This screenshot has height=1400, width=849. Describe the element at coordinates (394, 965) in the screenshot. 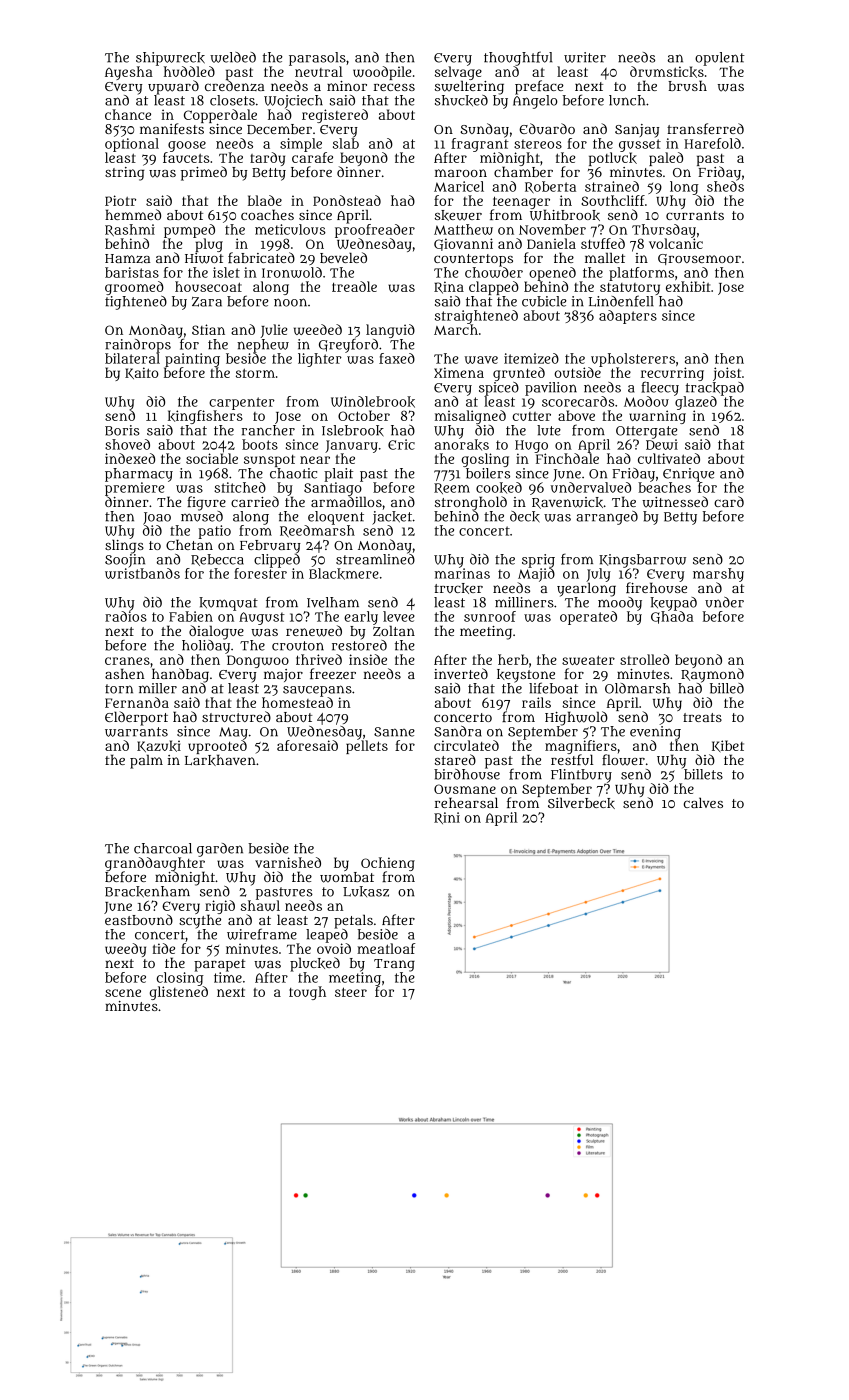

I see `Trang` at that location.
